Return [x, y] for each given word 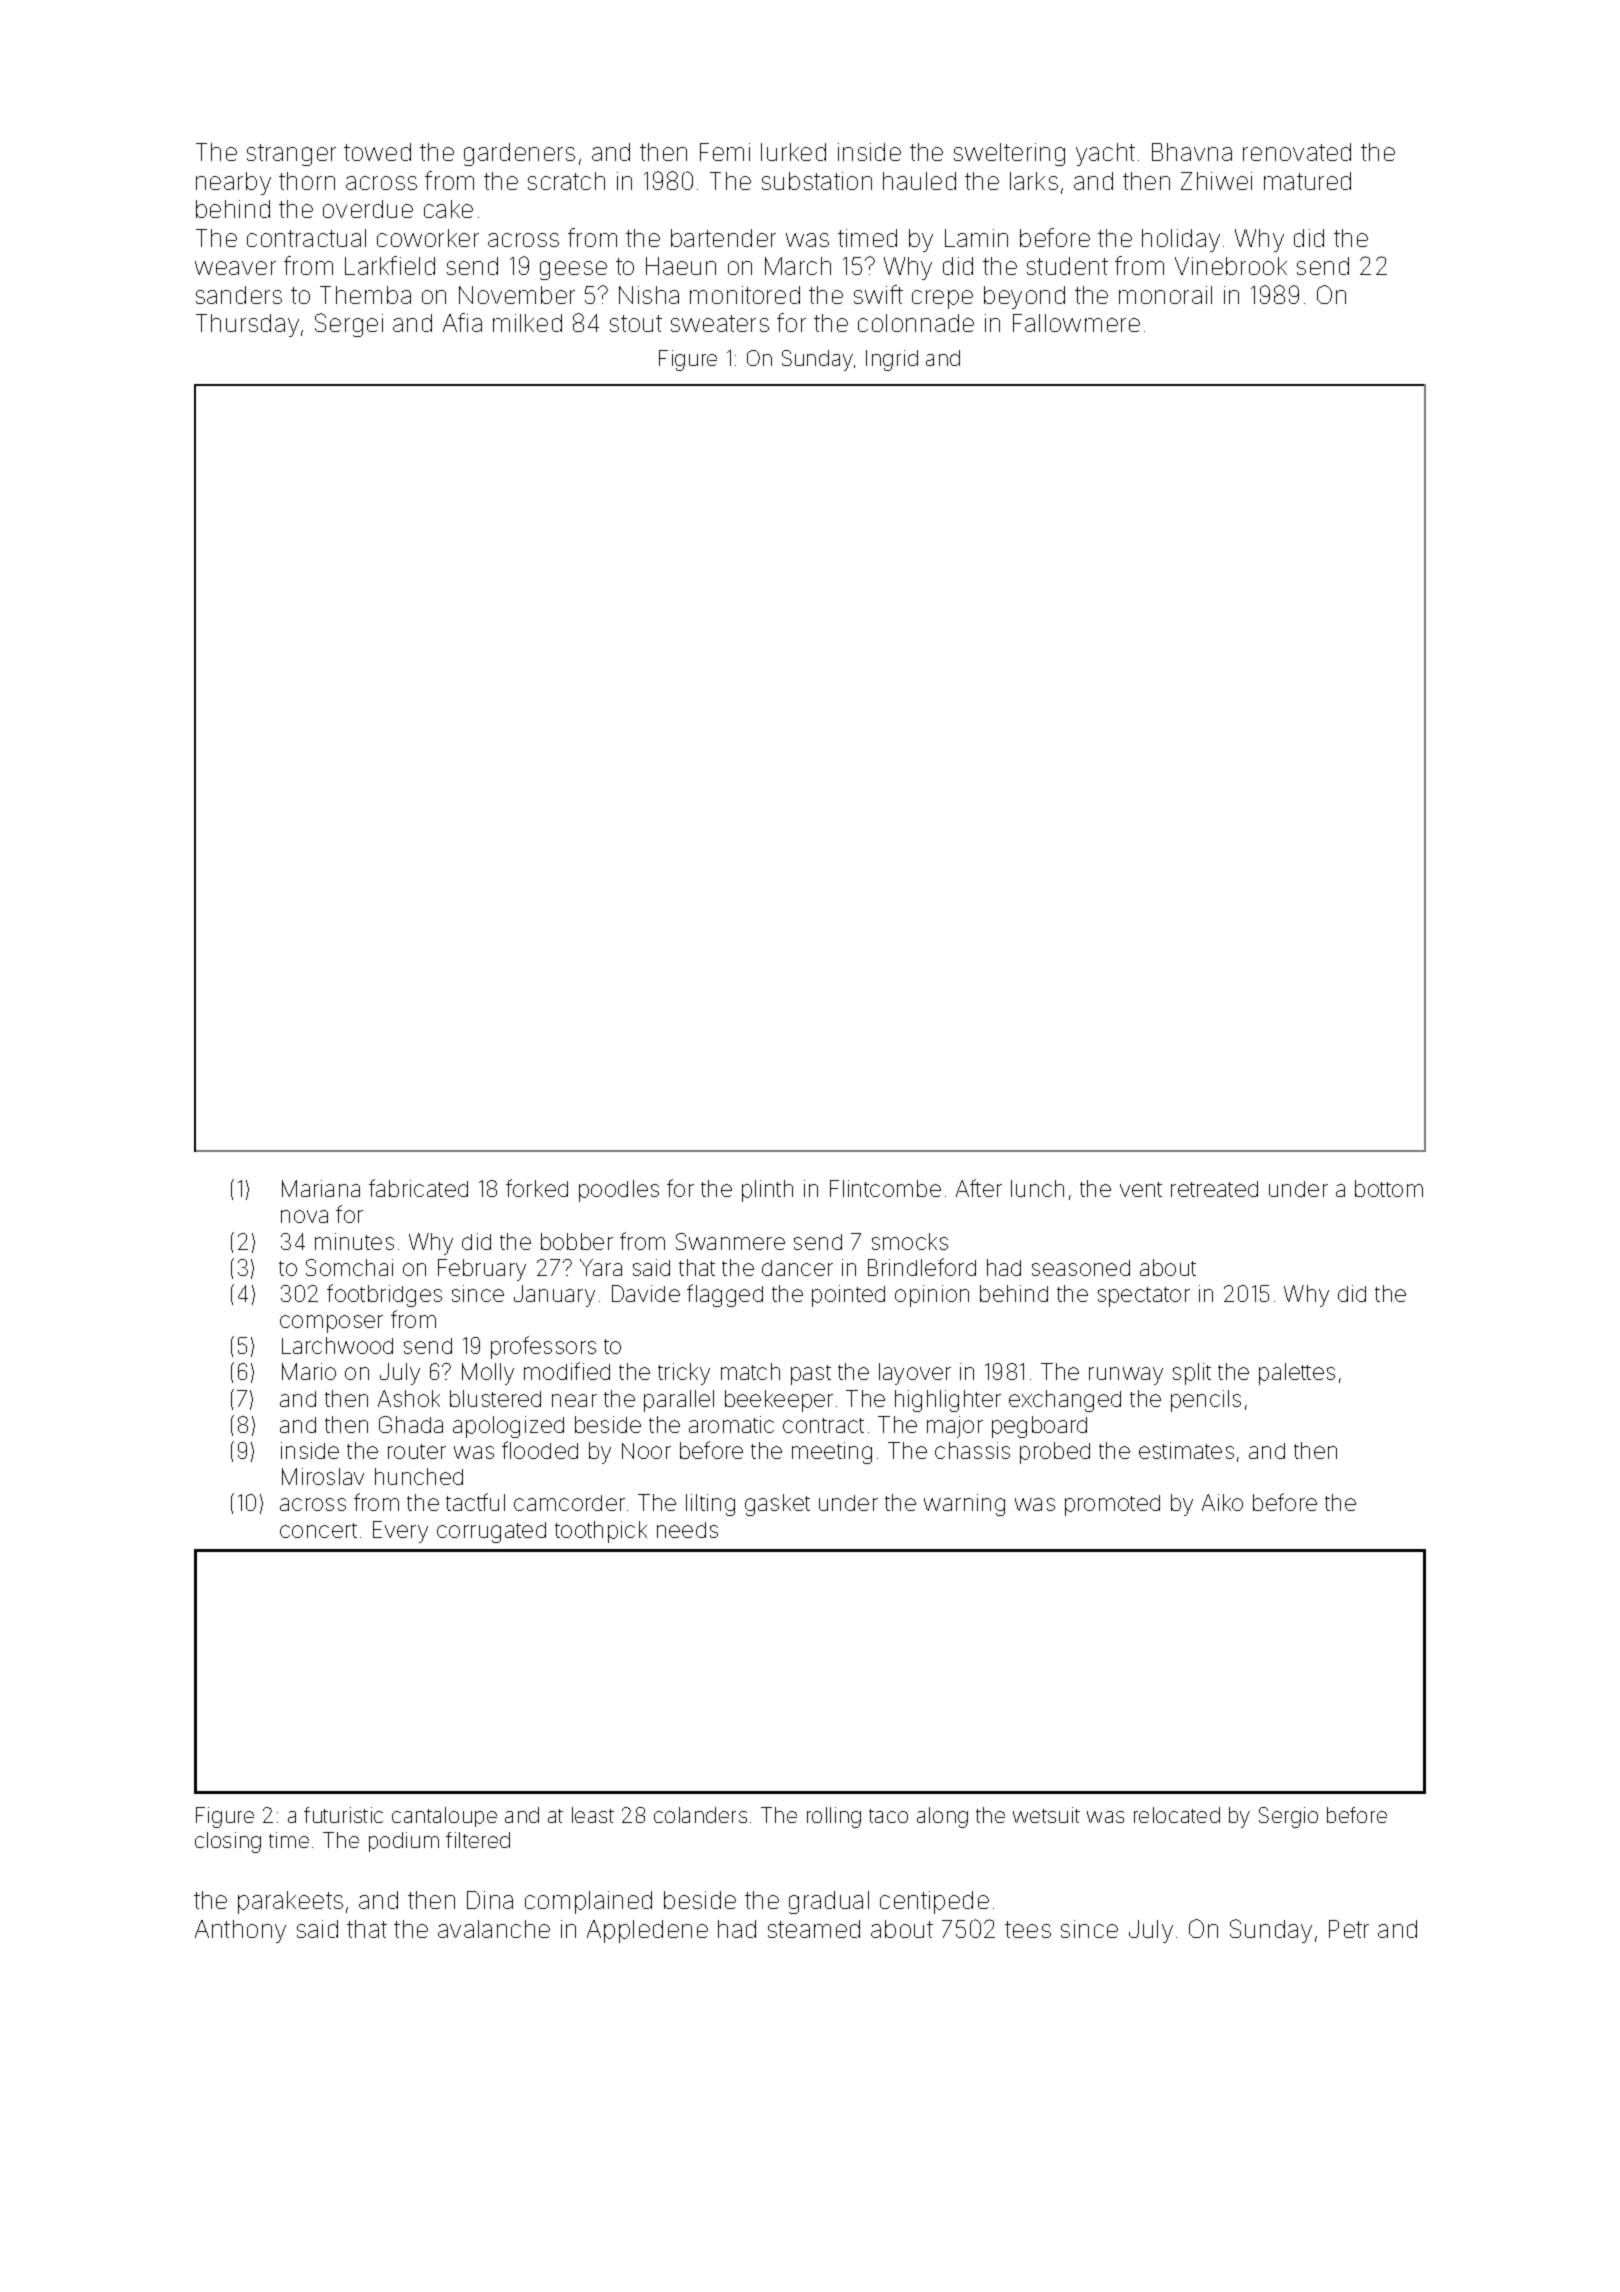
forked [537, 1188]
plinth [767, 1191]
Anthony [240, 1931]
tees [1028, 1929]
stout [636, 323]
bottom [1389, 1188]
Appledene [647, 1931]
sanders [239, 295]
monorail [1165, 295]
